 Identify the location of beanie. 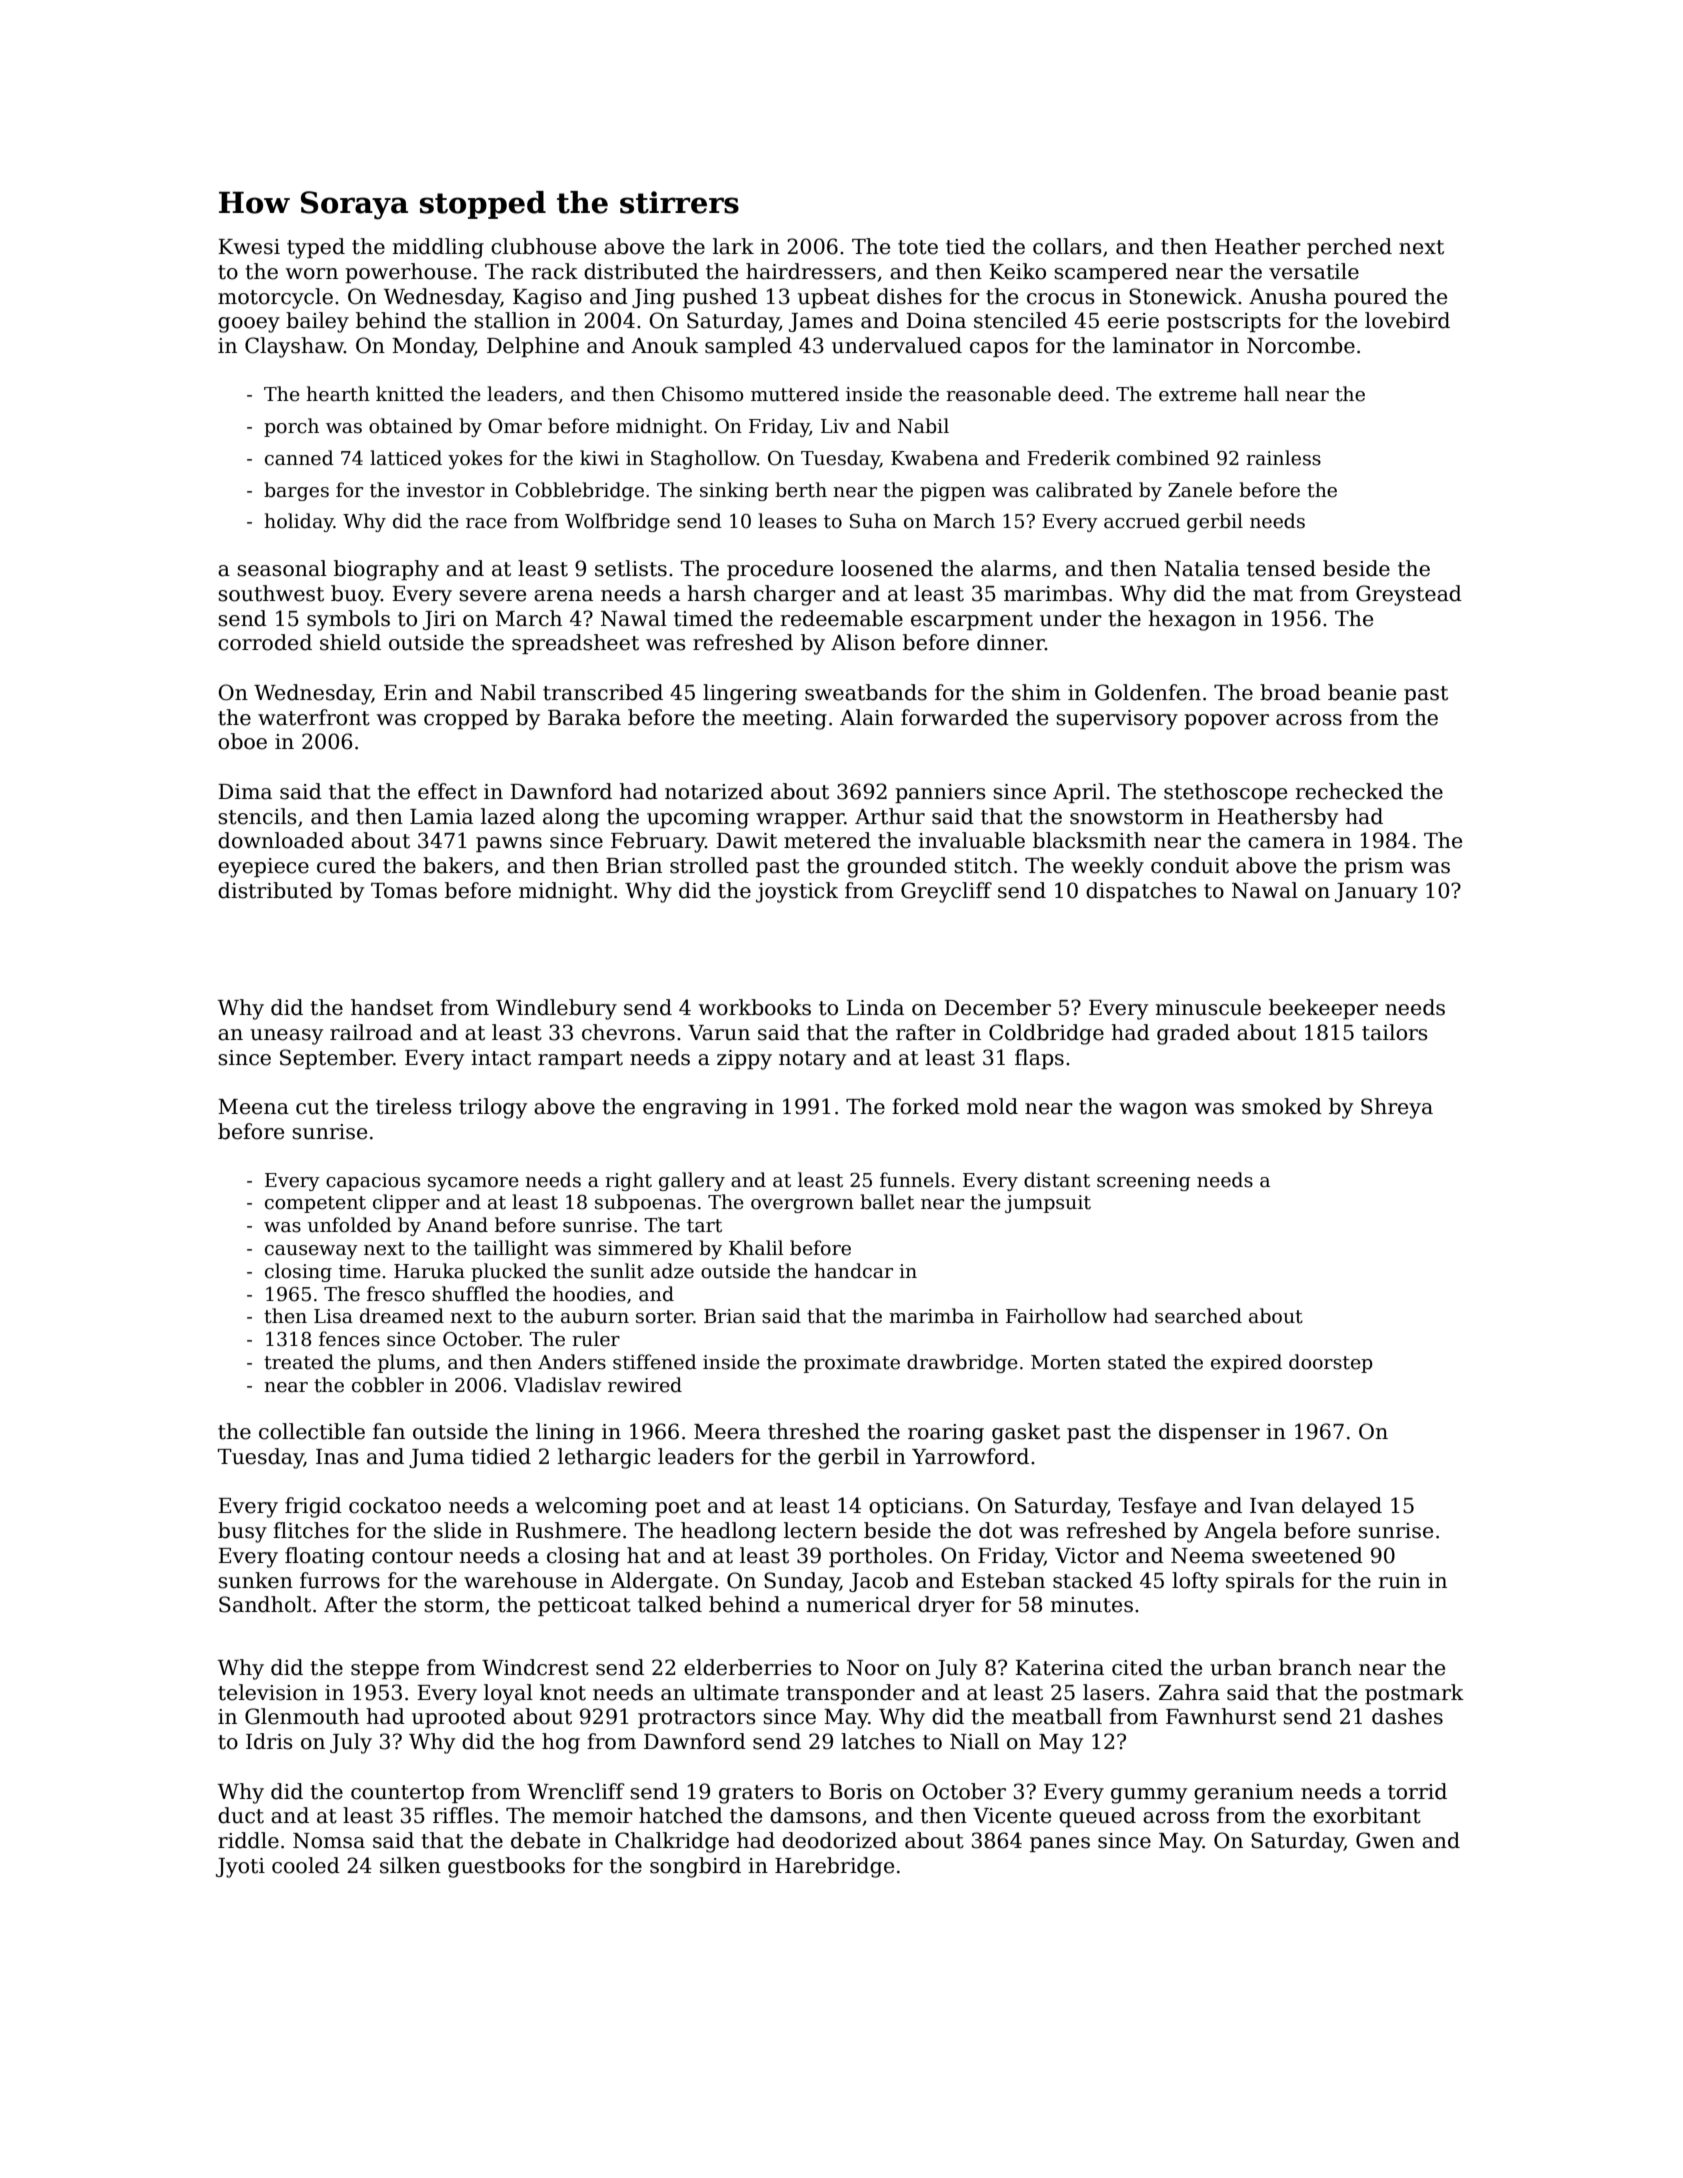
(1362, 692).
